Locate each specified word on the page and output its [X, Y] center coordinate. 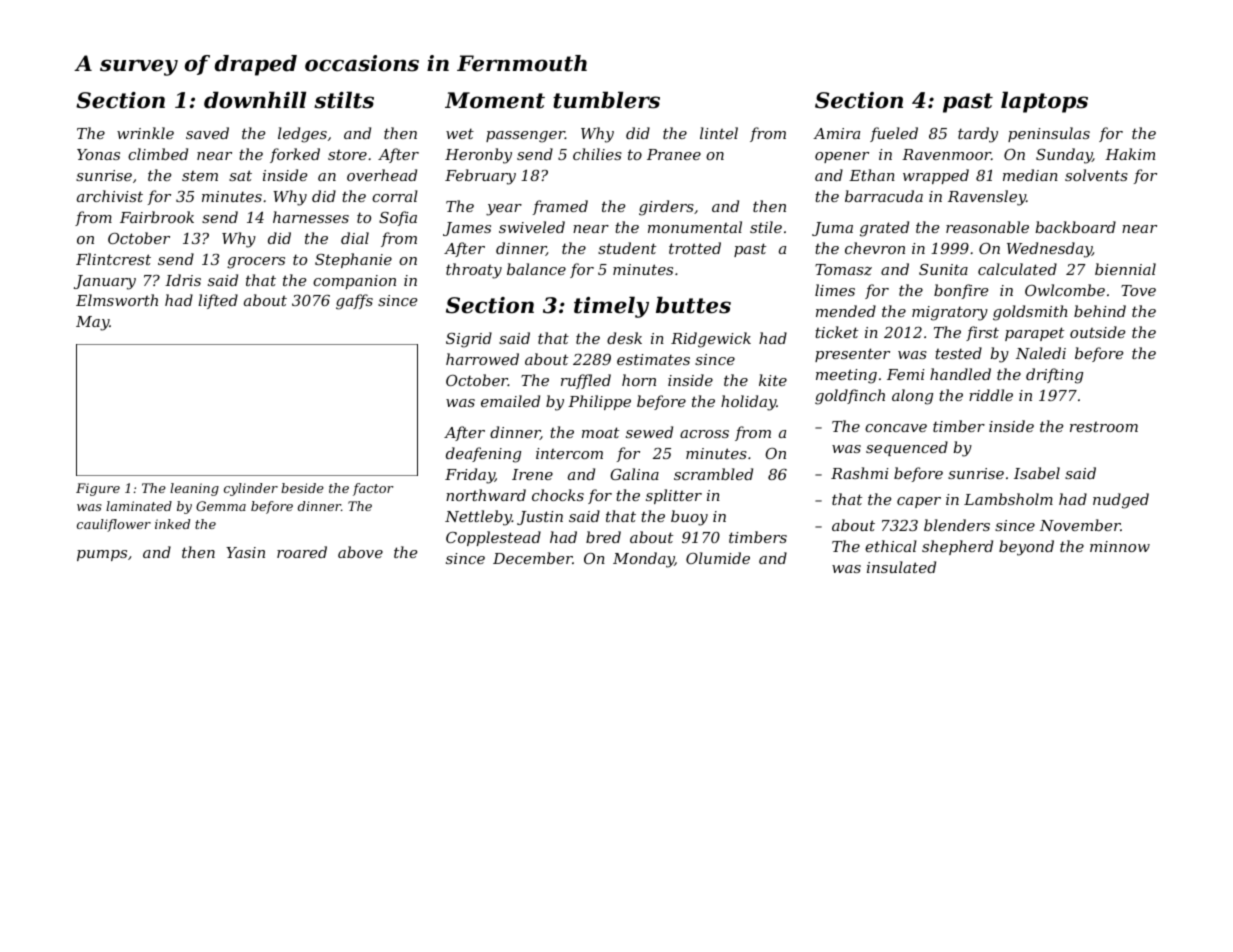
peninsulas [1049, 134]
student [627, 248]
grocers [256, 263]
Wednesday [1049, 250]
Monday [643, 560]
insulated [901, 567]
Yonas [98, 154]
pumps [102, 555]
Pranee [674, 154]
